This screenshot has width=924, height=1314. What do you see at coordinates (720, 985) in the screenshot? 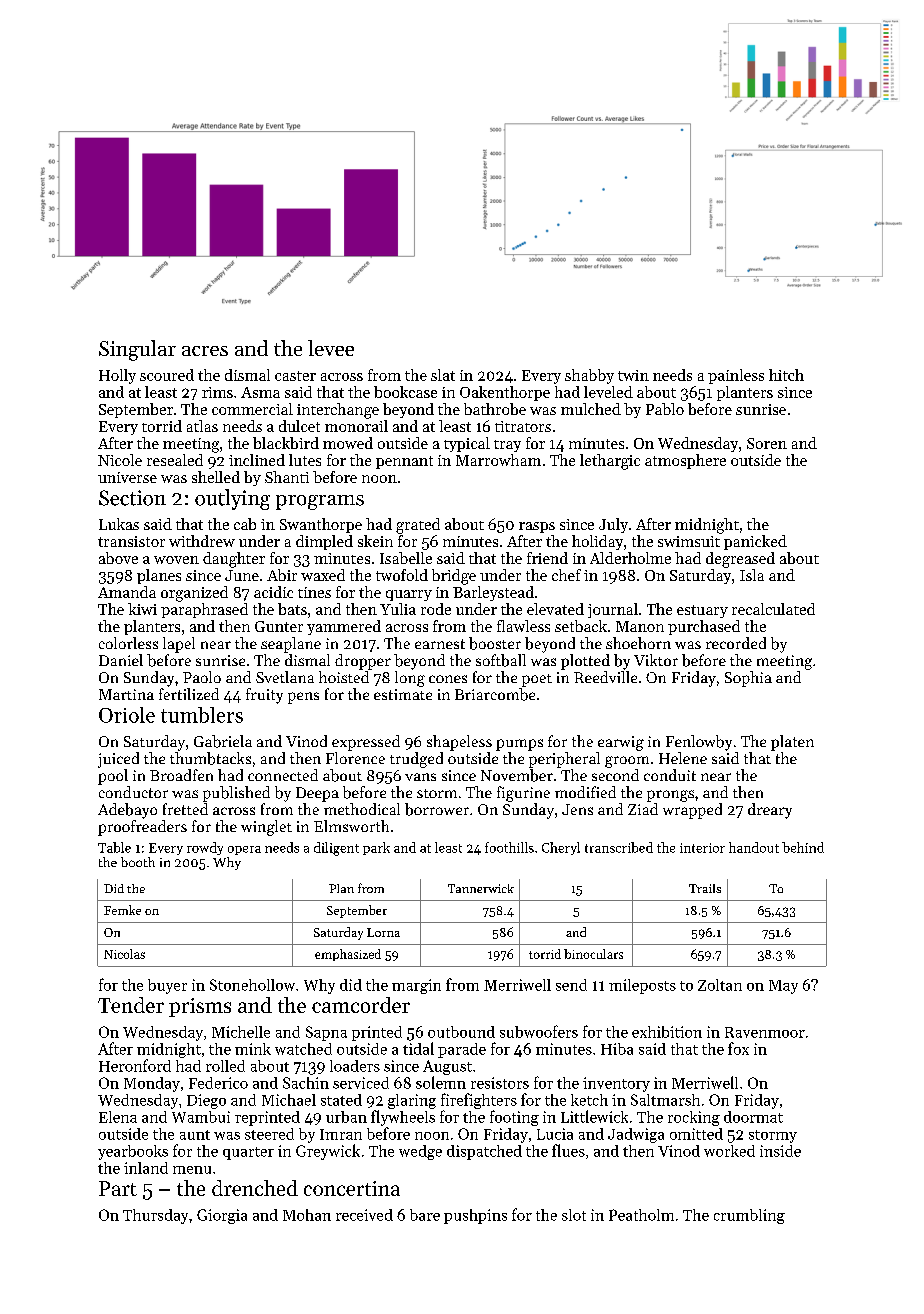
I see `Zoltan` at bounding box center [720, 985].
